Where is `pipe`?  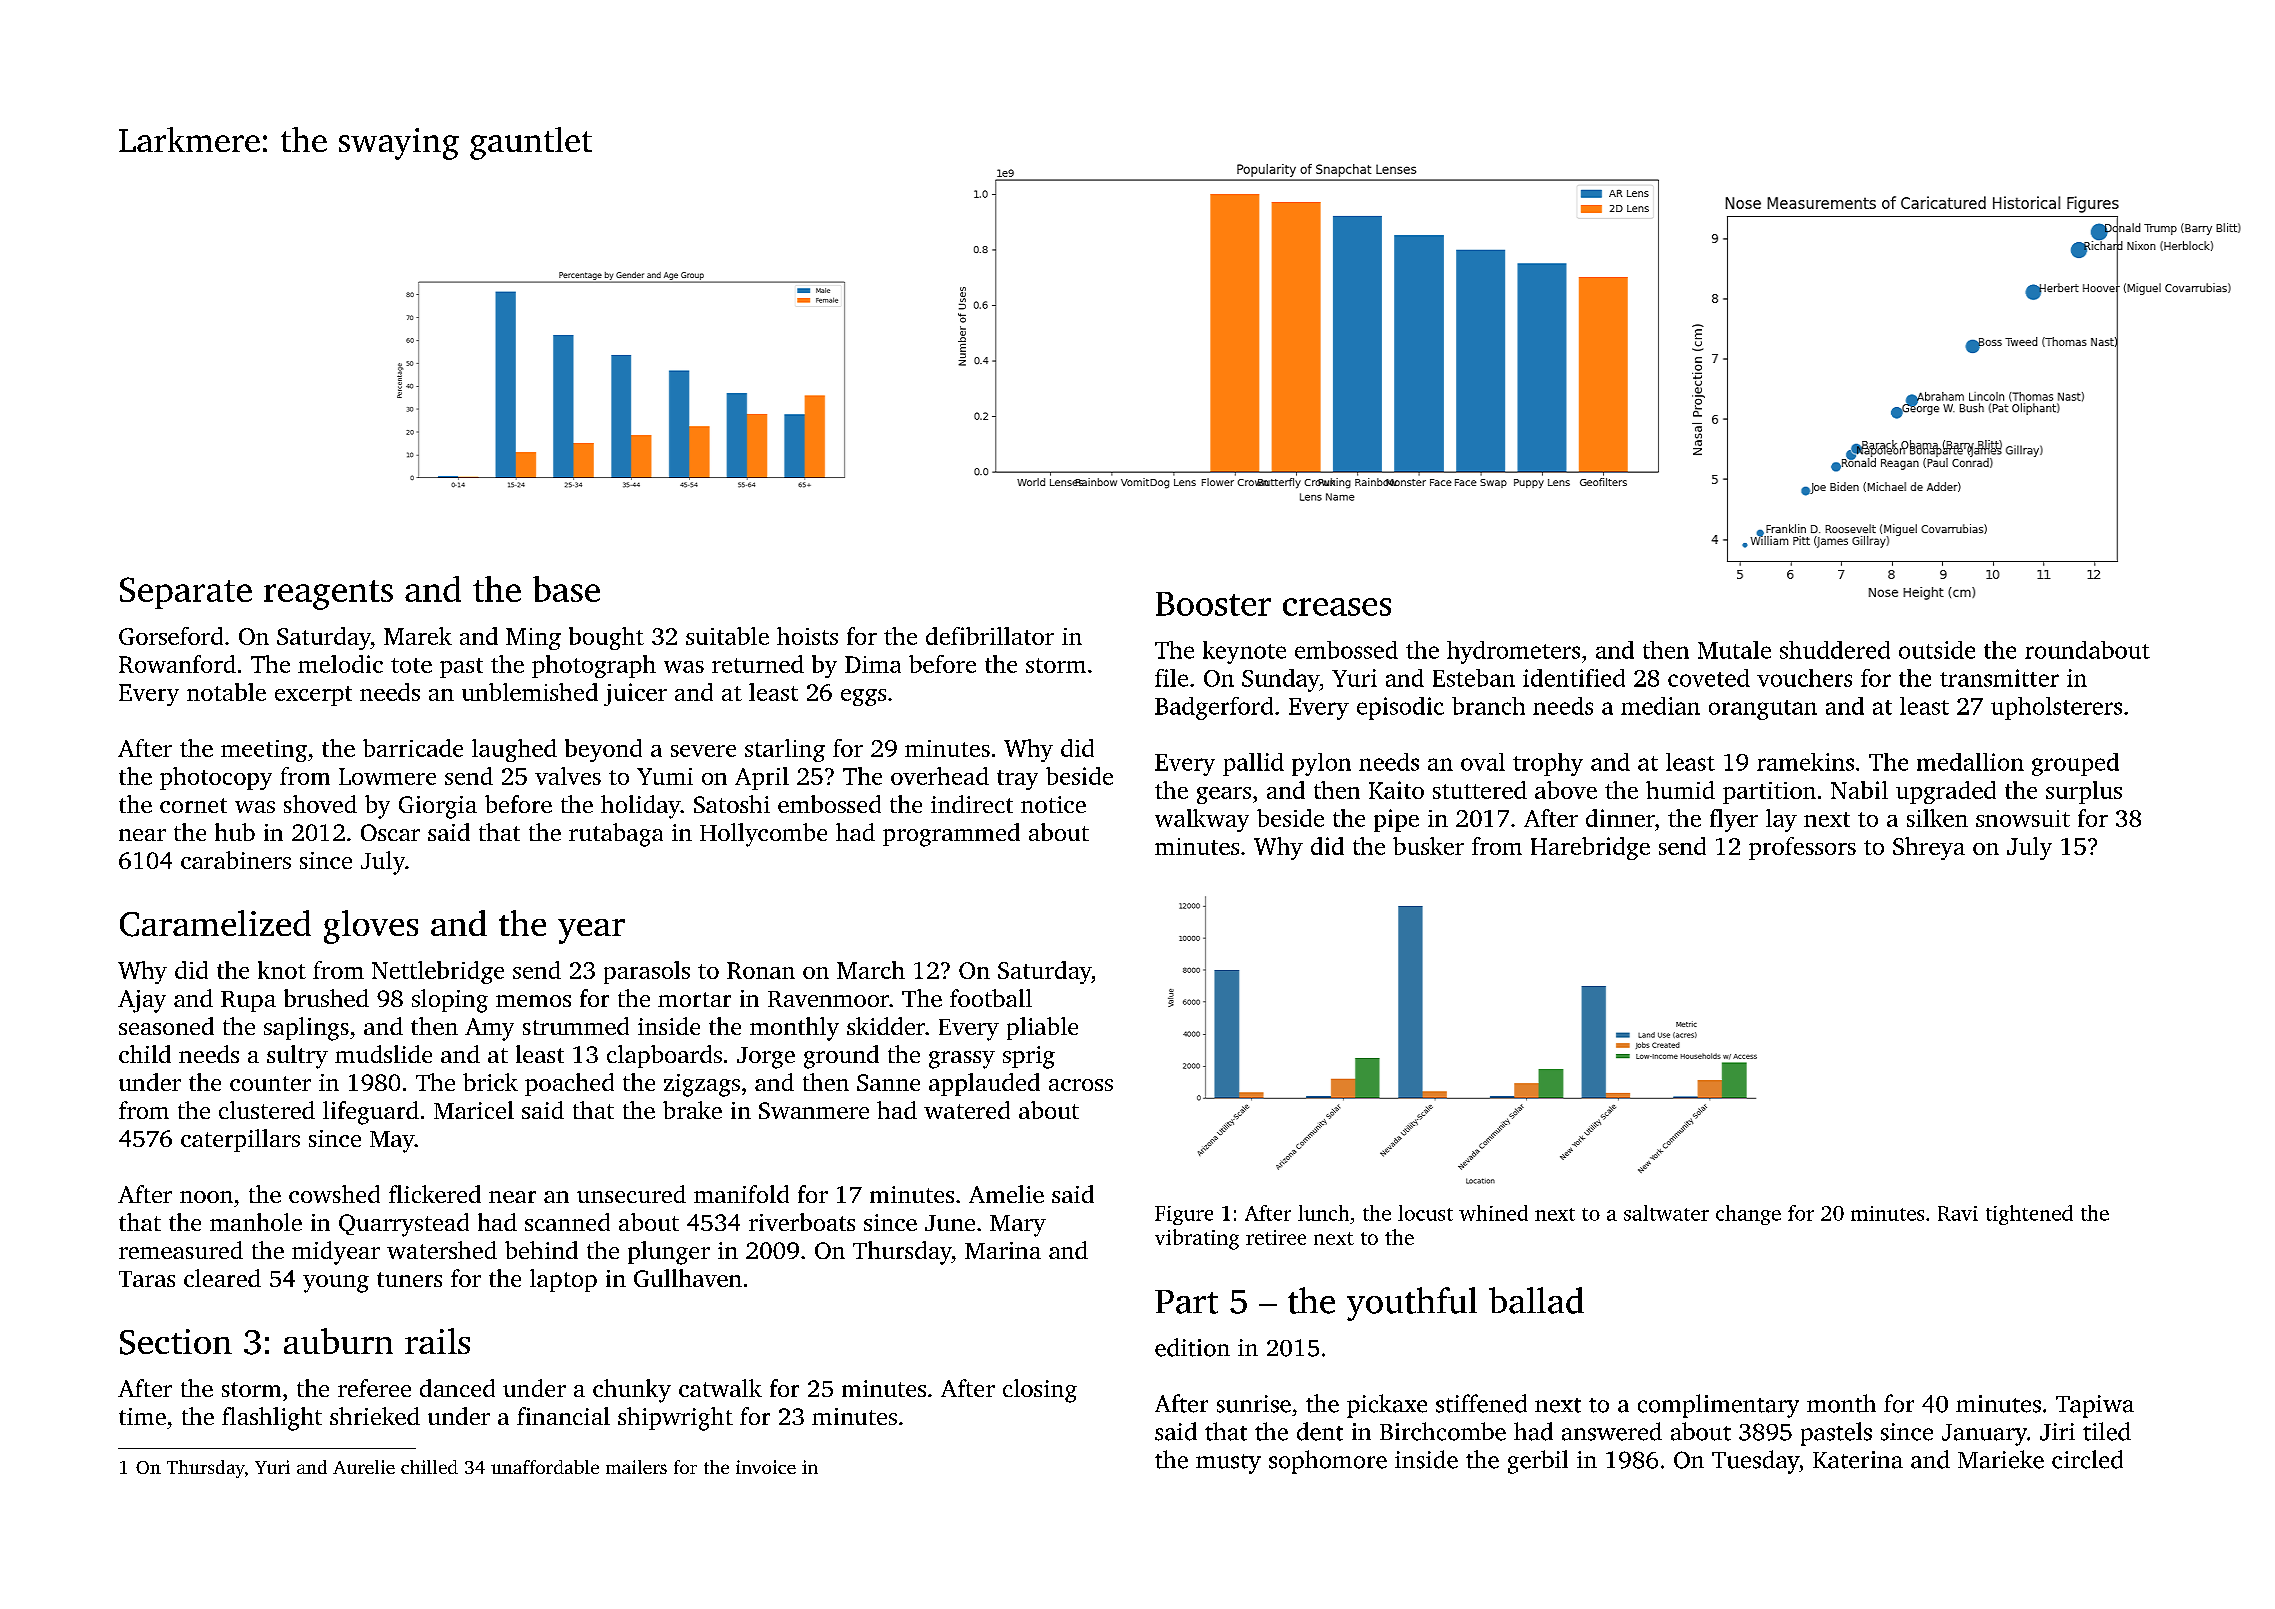 pipe is located at coordinates (1396, 820).
